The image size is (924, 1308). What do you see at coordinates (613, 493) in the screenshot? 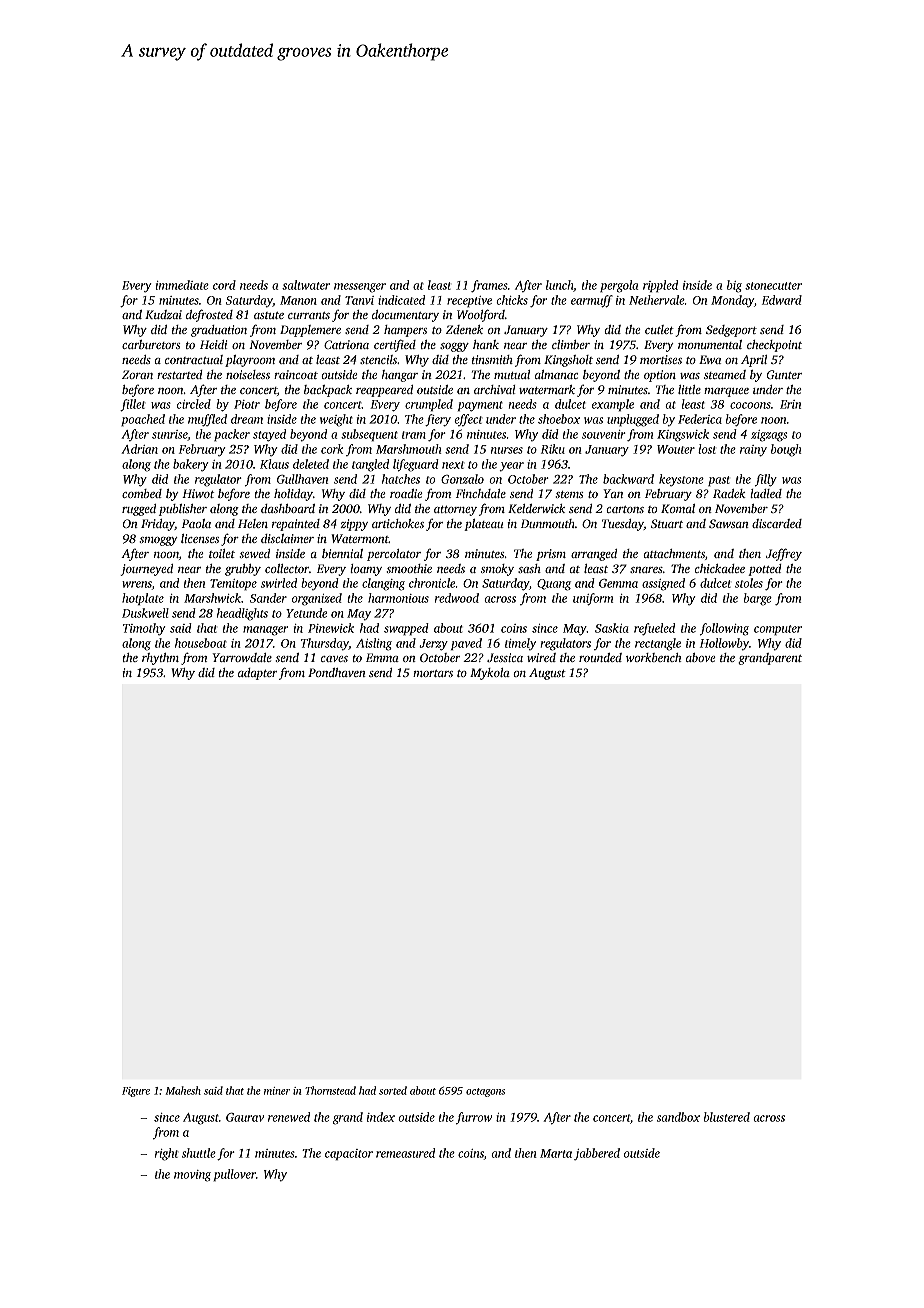
I see `Yan` at bounding box center [613, 493].
